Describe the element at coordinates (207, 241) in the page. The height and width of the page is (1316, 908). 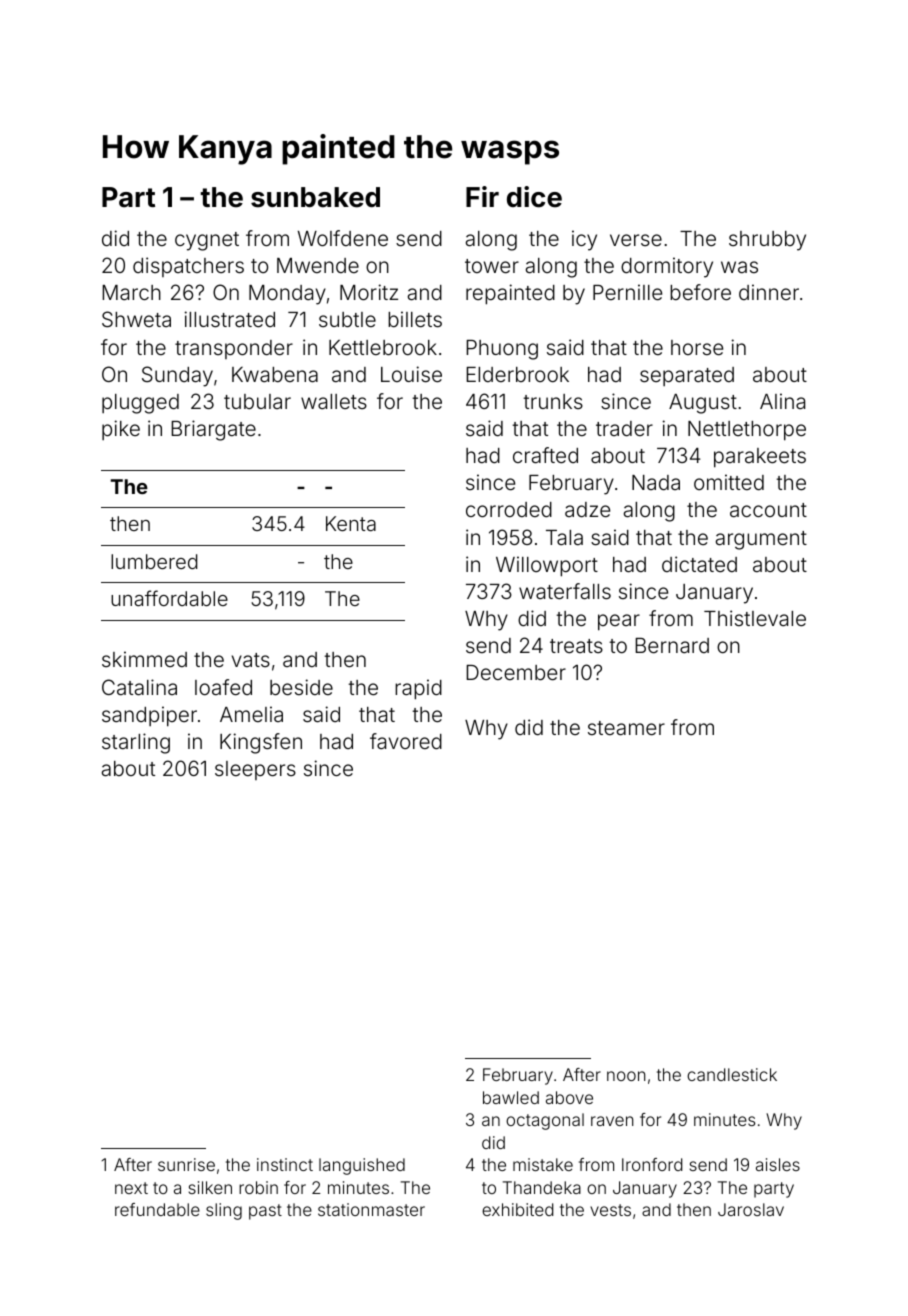
I see `cygnet` at that location.
